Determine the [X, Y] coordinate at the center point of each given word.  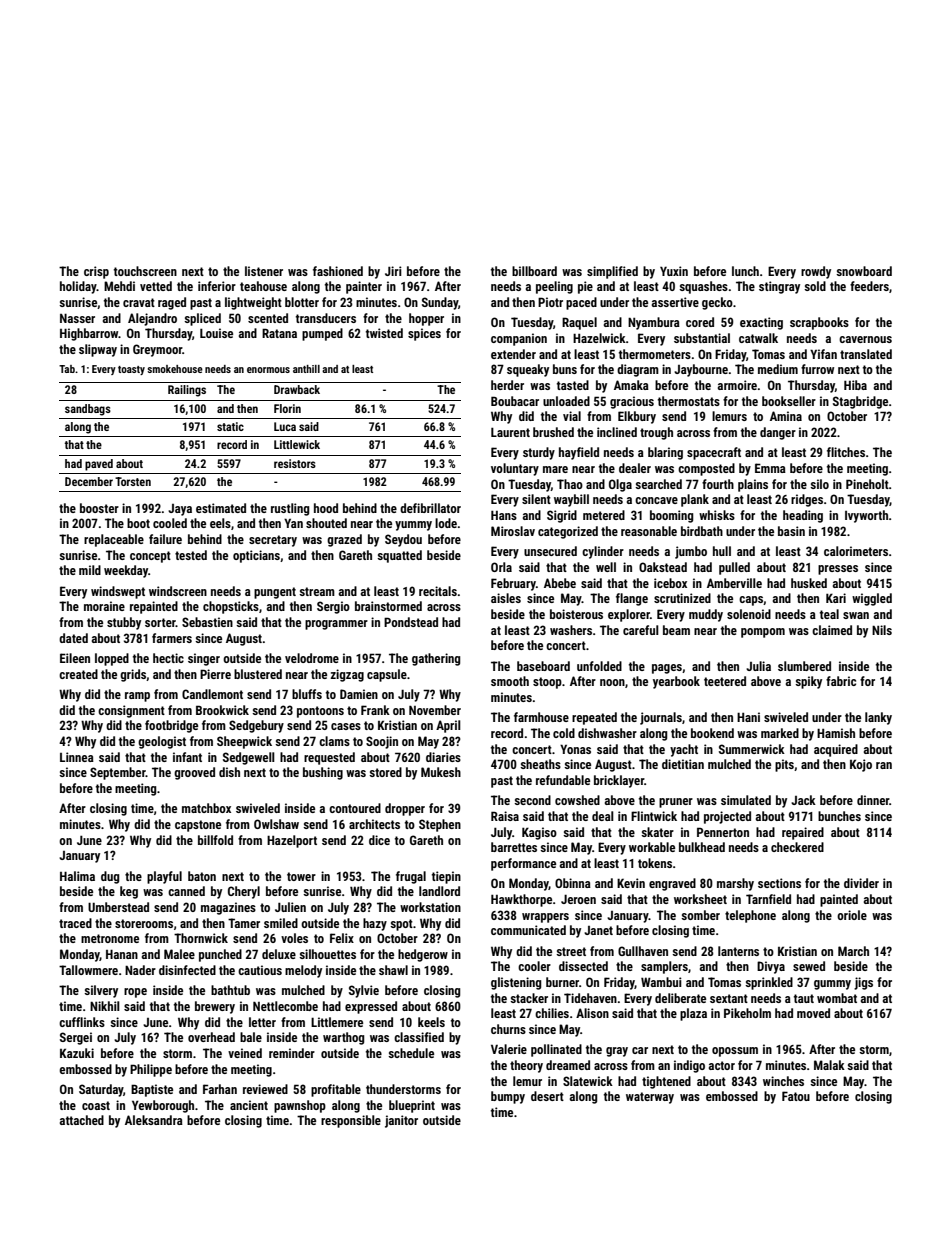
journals [661, 718]
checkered [797, 847]
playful [164, 877]
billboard [534, 271]
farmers [172, 638]
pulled [734, 568]
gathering [436, 659]
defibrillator [430, 508]
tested [191, 555]
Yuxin [674, 271]
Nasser [77, 318]
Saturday [101, 1090]
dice [379, 840]
